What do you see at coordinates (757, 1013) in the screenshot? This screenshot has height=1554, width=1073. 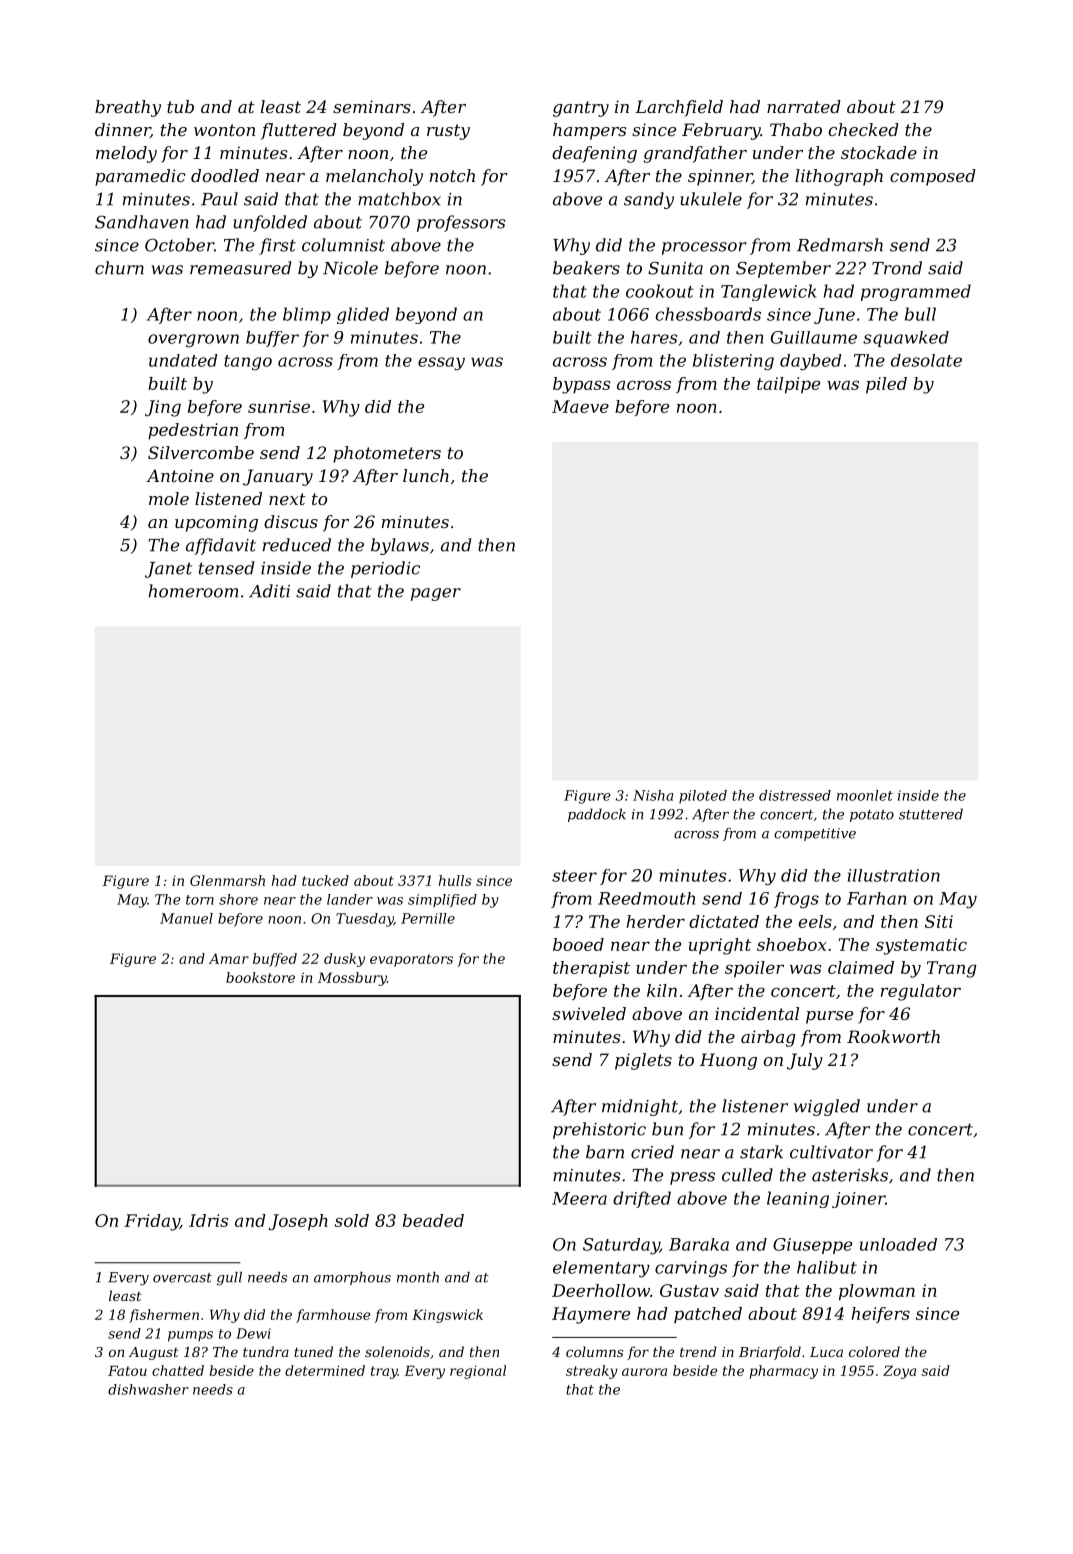 I see `incidental` at bounding box center [757, 1013].
